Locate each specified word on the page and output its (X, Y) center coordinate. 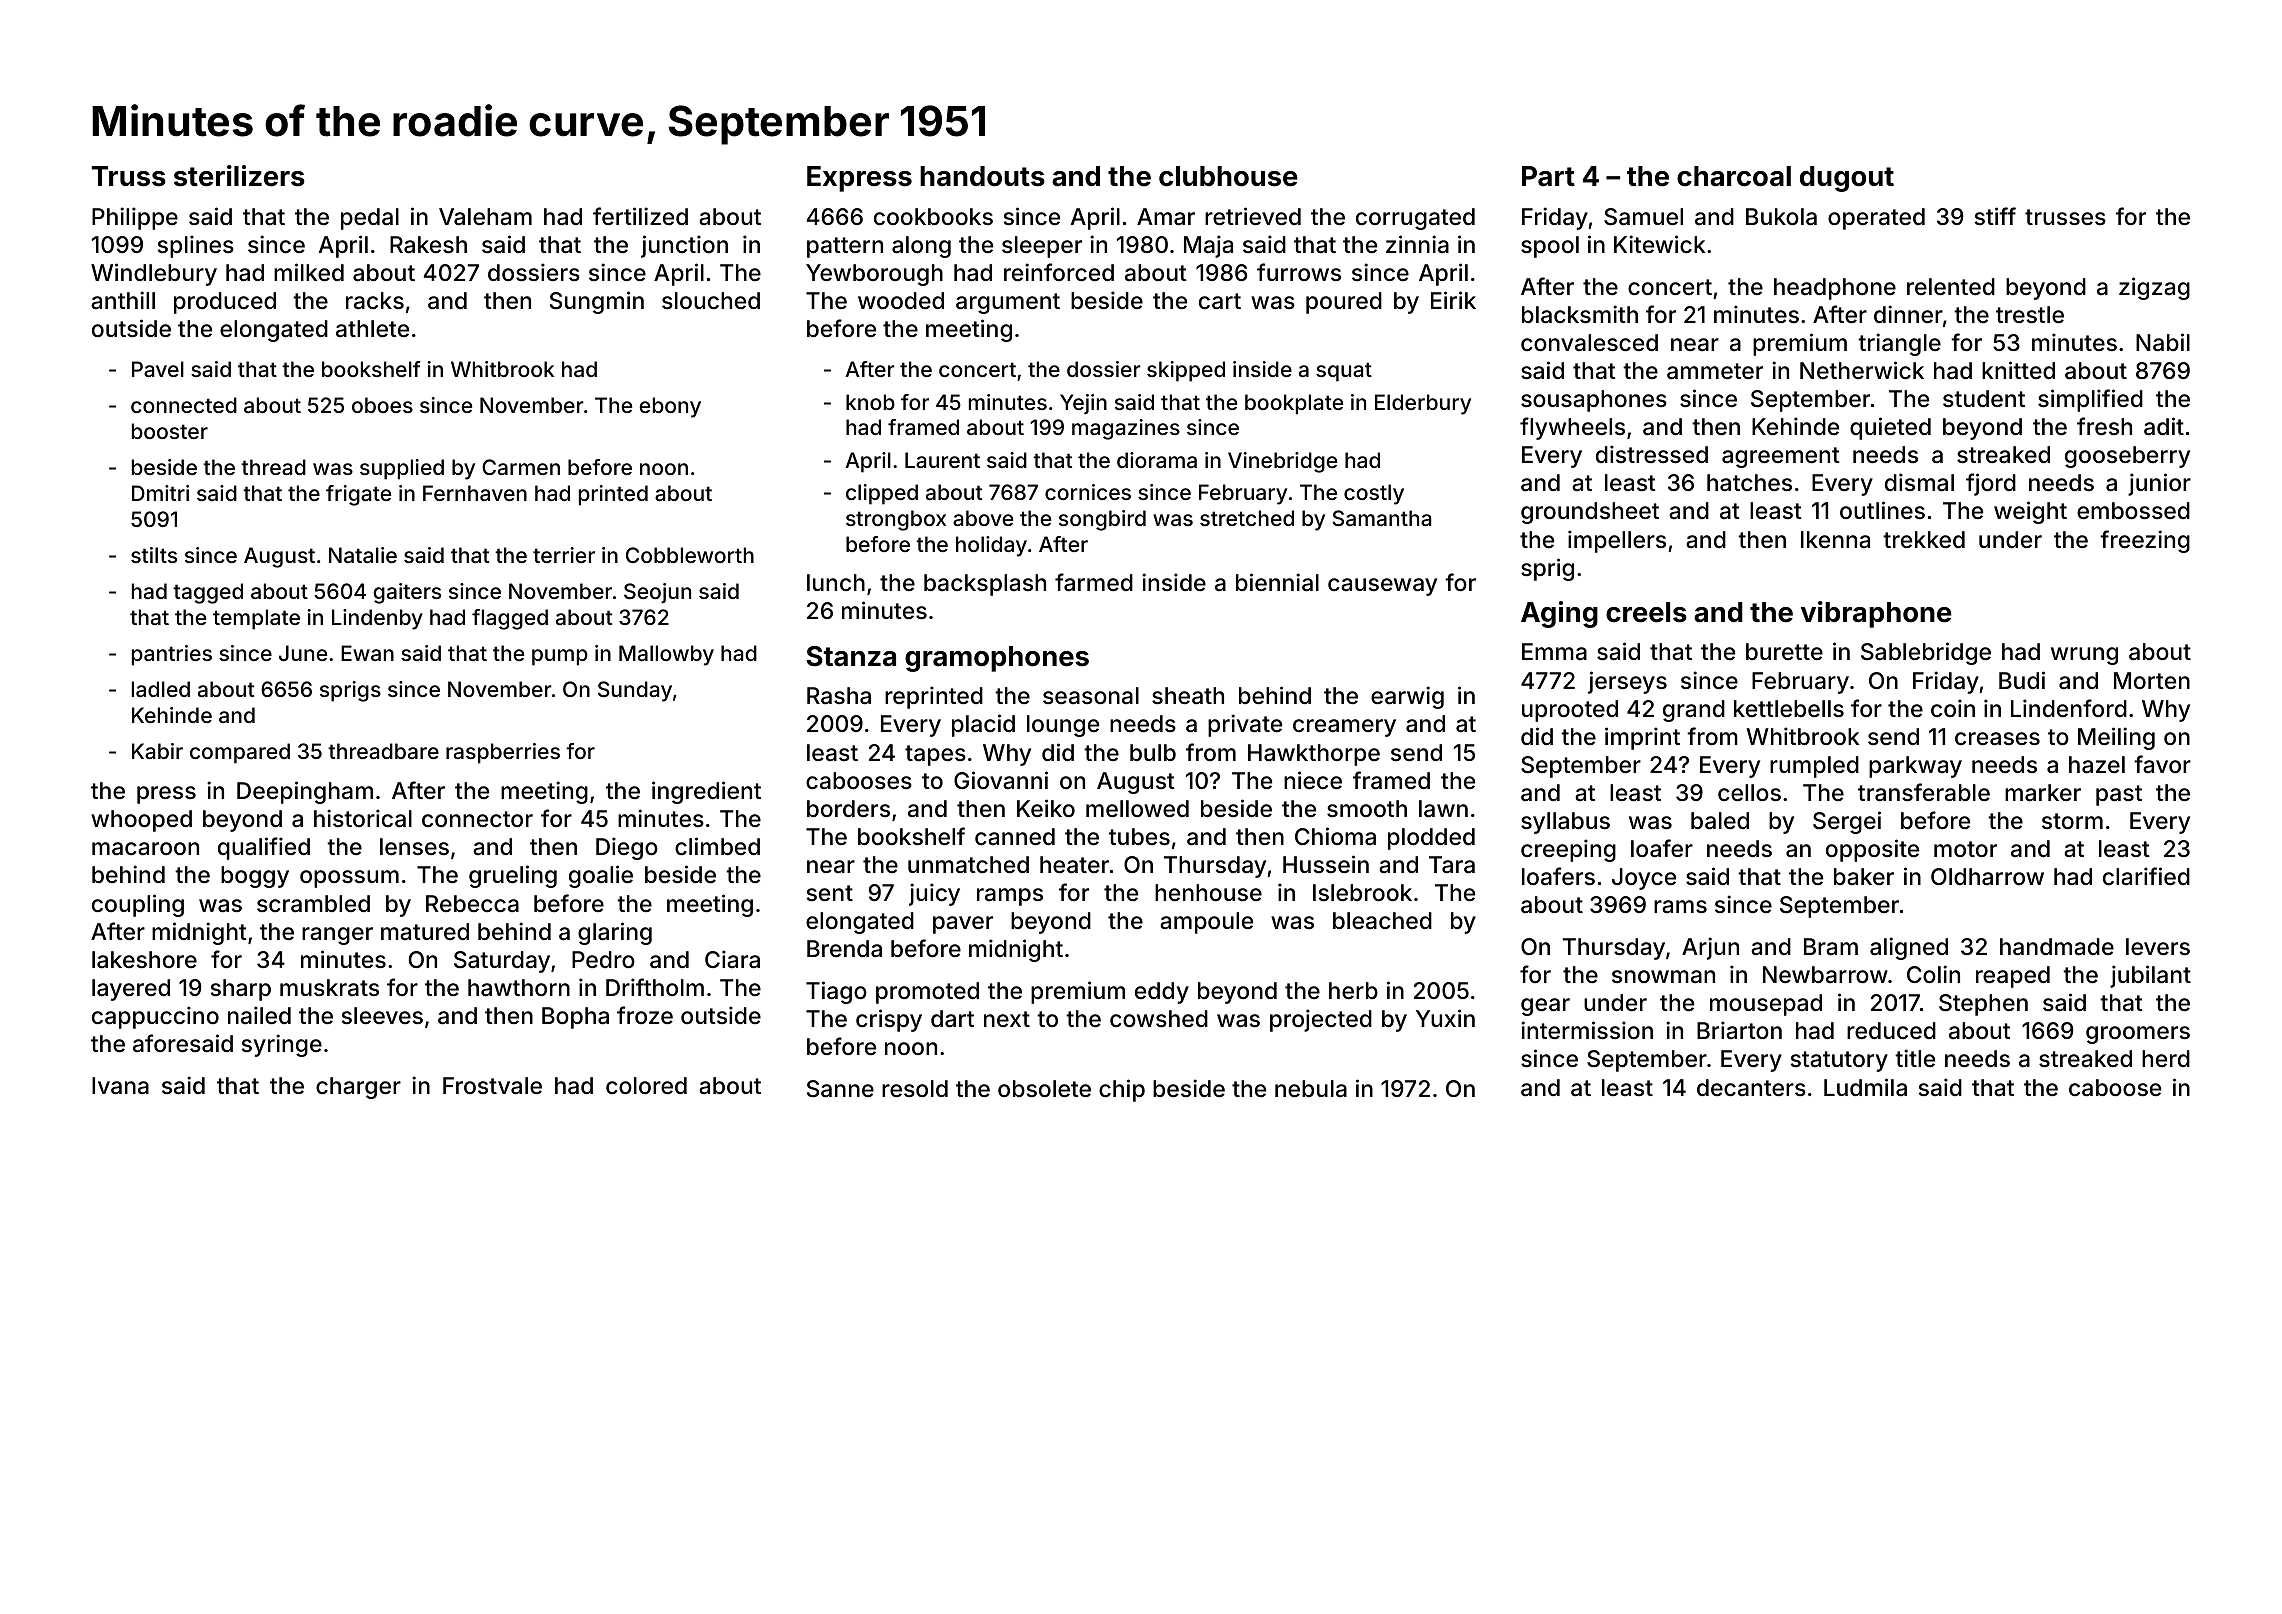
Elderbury (1423, 404)
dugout (1847, 179)
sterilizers (239, 176)
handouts (982, 176)
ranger (337, 936)
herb (1353, 991)
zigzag (2154, 288)
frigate (358, 495)
